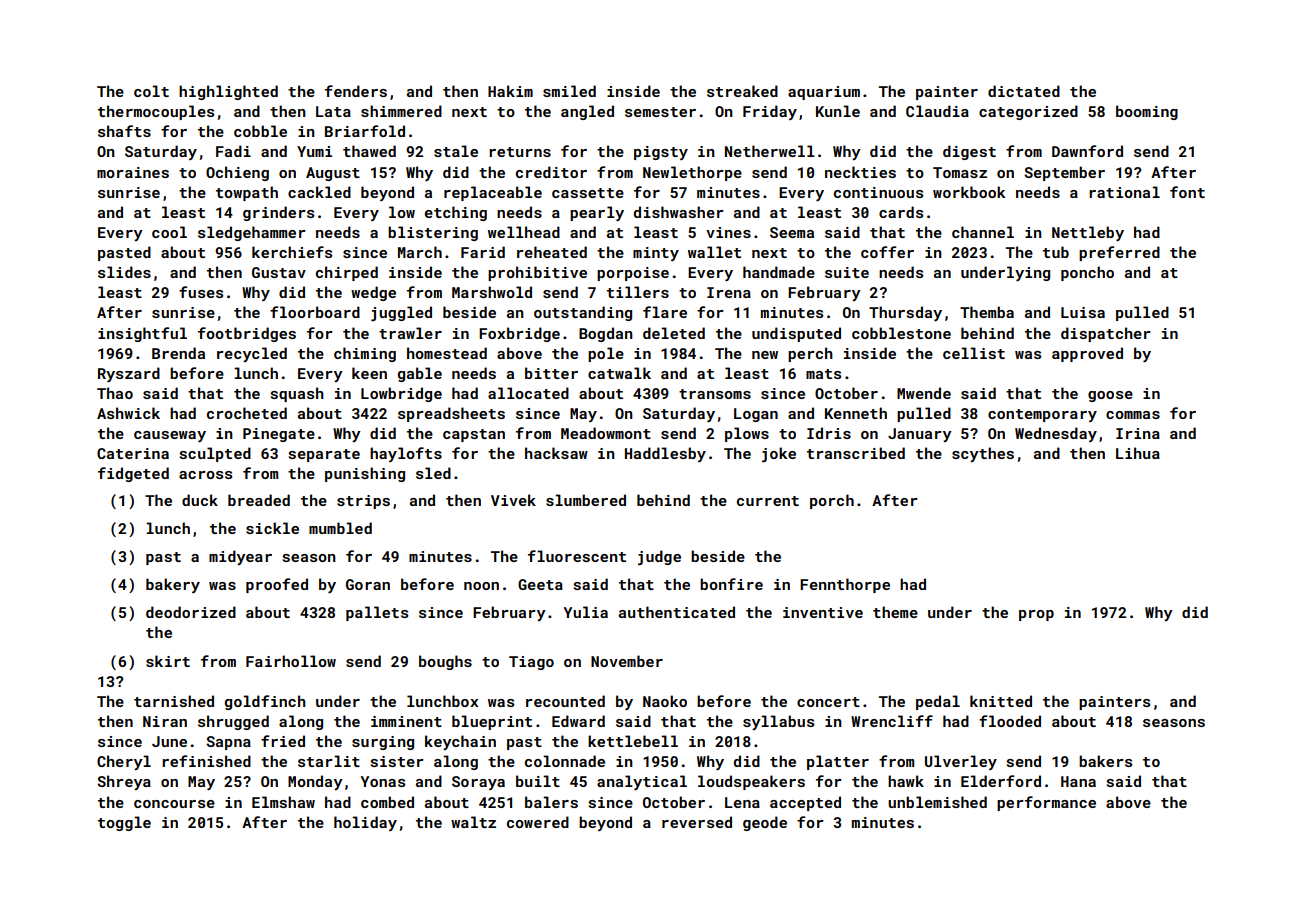 Image resolution: width=1308 pixels, height=924 pixels. Describe the element at coordinates (128, 413) in the screenshot. I see `Ashwick` at that location.
